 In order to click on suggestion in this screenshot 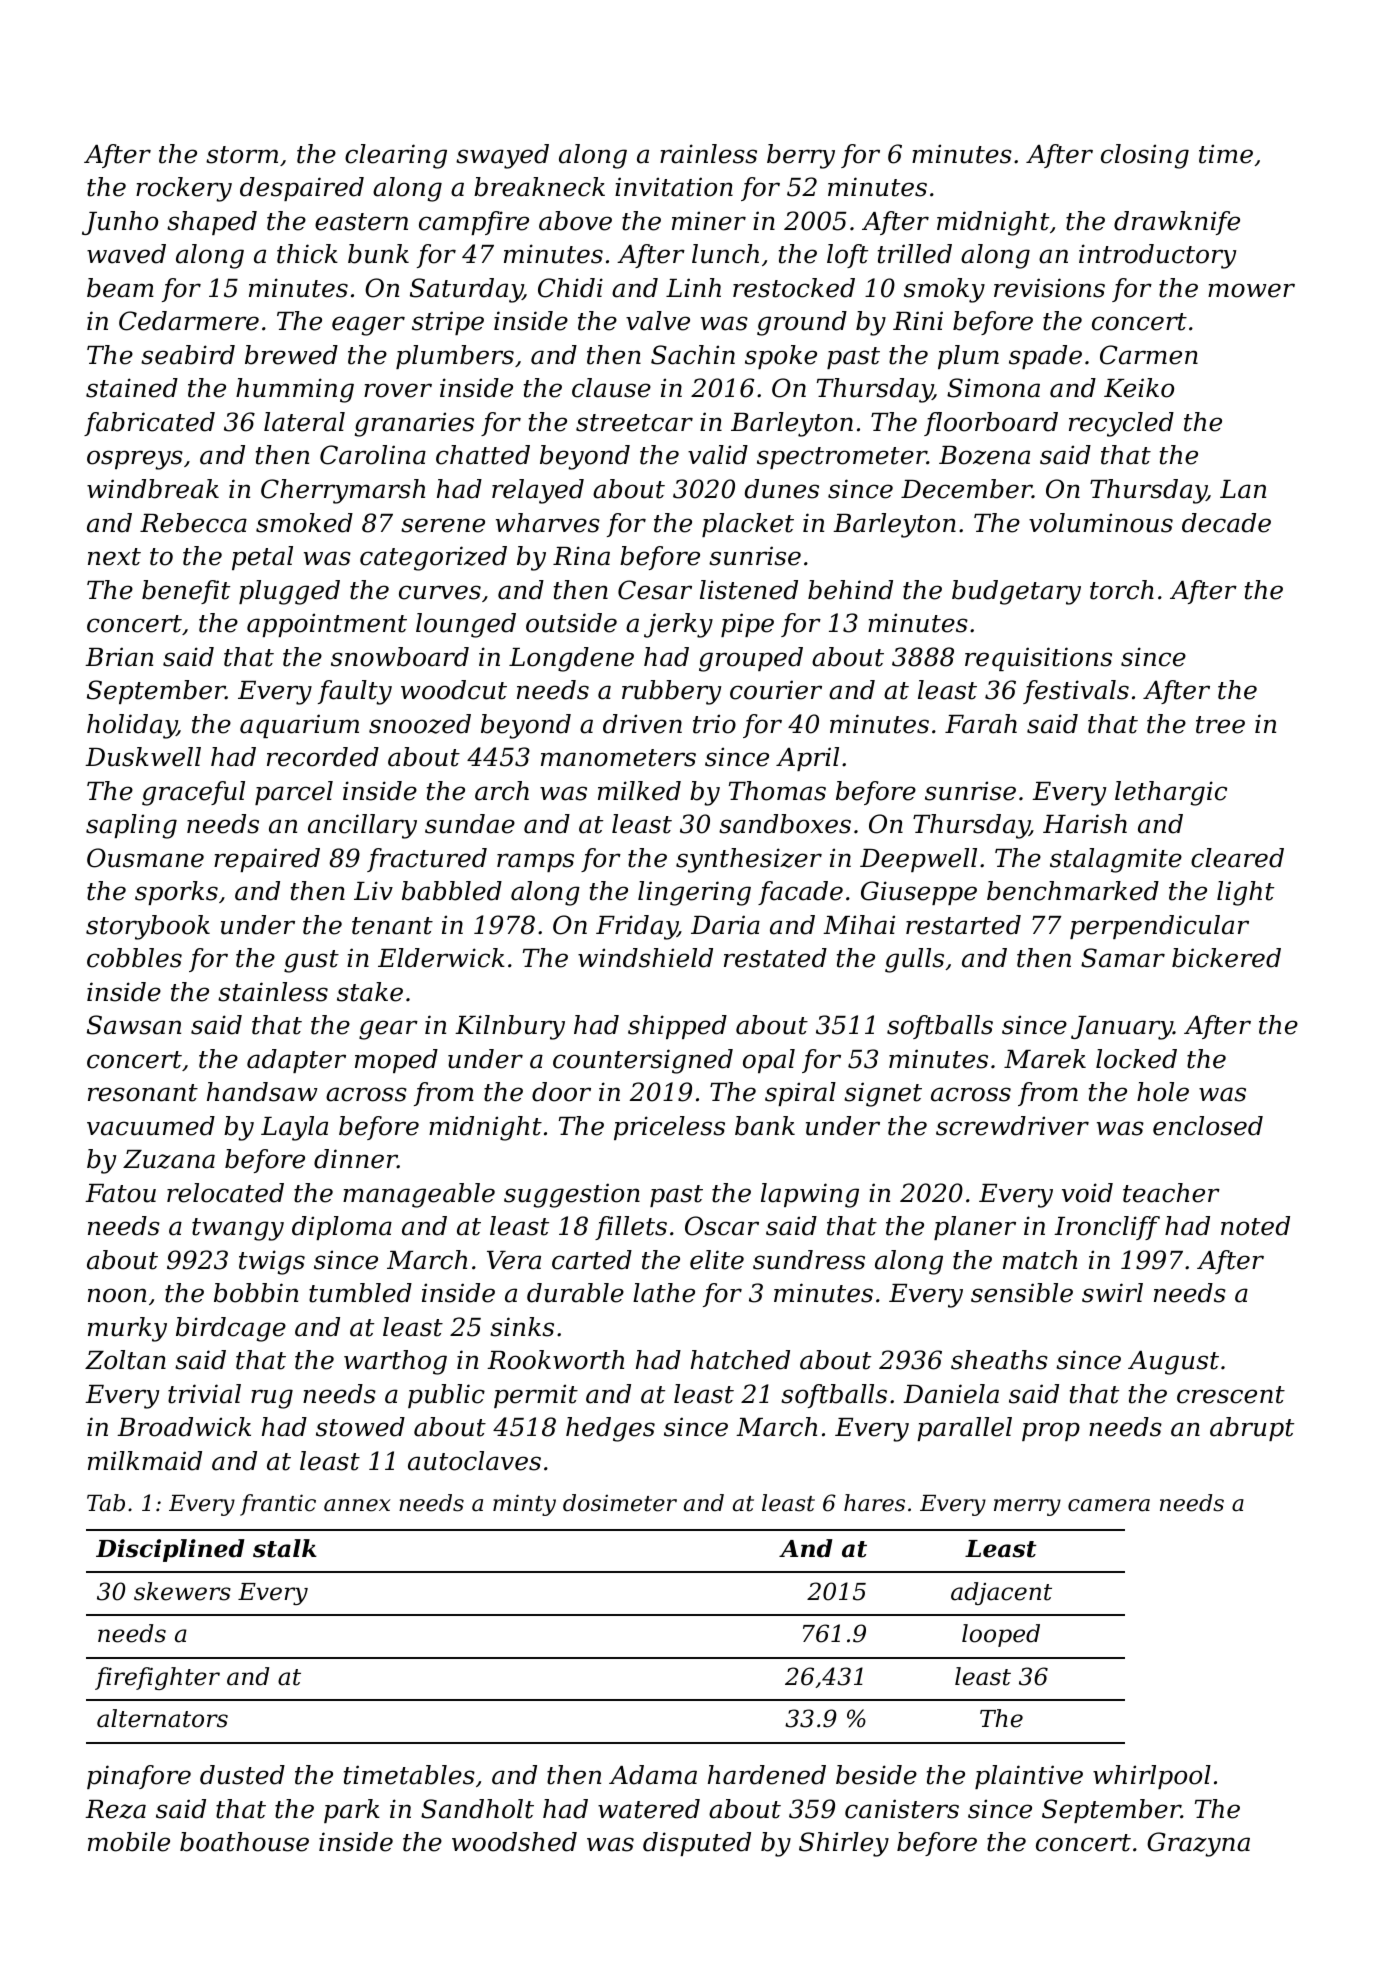, I will do `click(572, 1195)`.
